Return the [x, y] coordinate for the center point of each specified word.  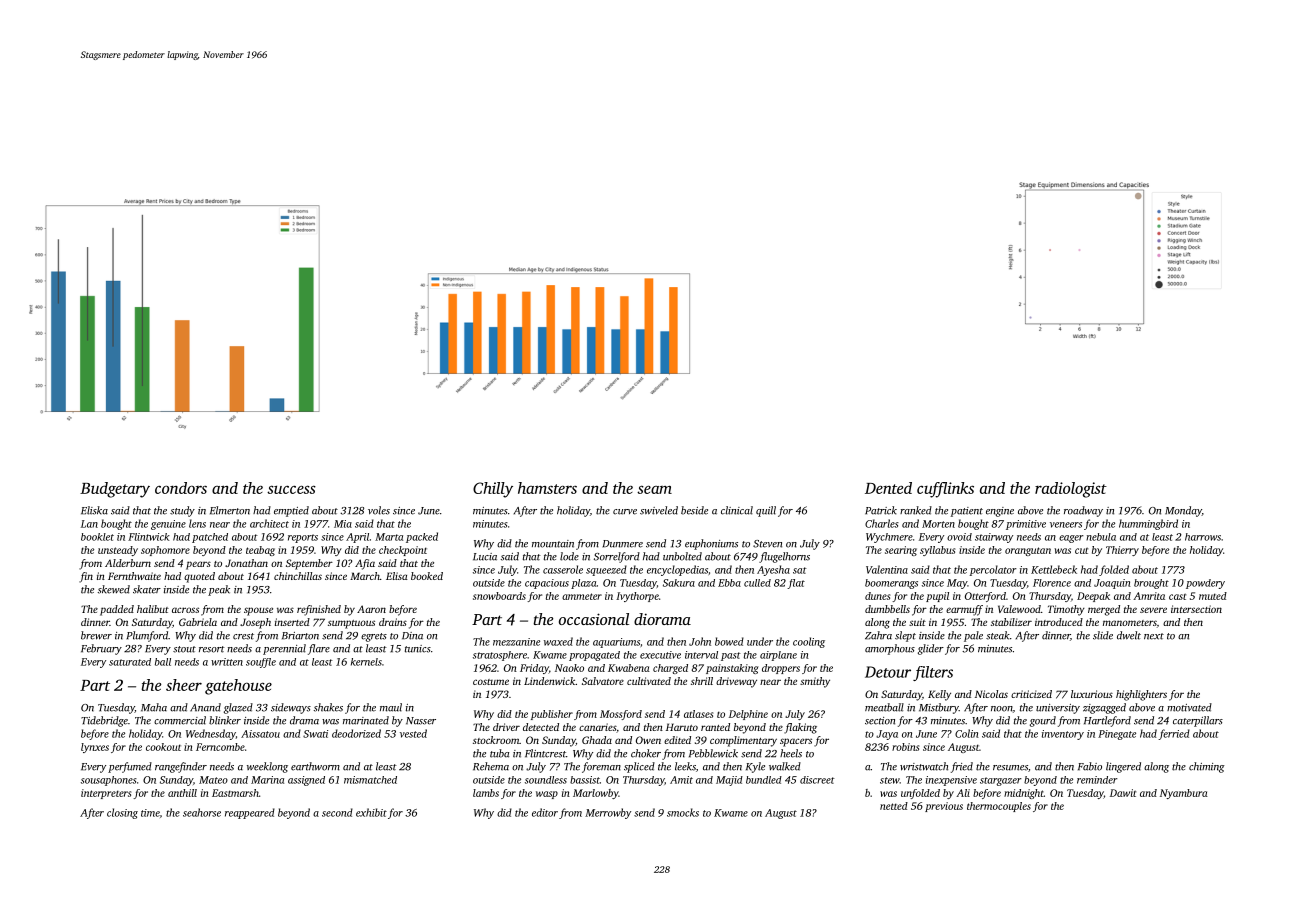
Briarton [300, 636]
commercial [180, 720]
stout [184, 649]
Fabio [1090, 766]
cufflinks [945, 490]
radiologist [1071, 490]
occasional [594, 619]
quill [766, 511]
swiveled [659, 510]
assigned [306, 781]
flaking [800, 728]
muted [1213, 596]
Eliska [94, 510]
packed [422, 537]
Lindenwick [549, 681]
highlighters [1141, 695]
